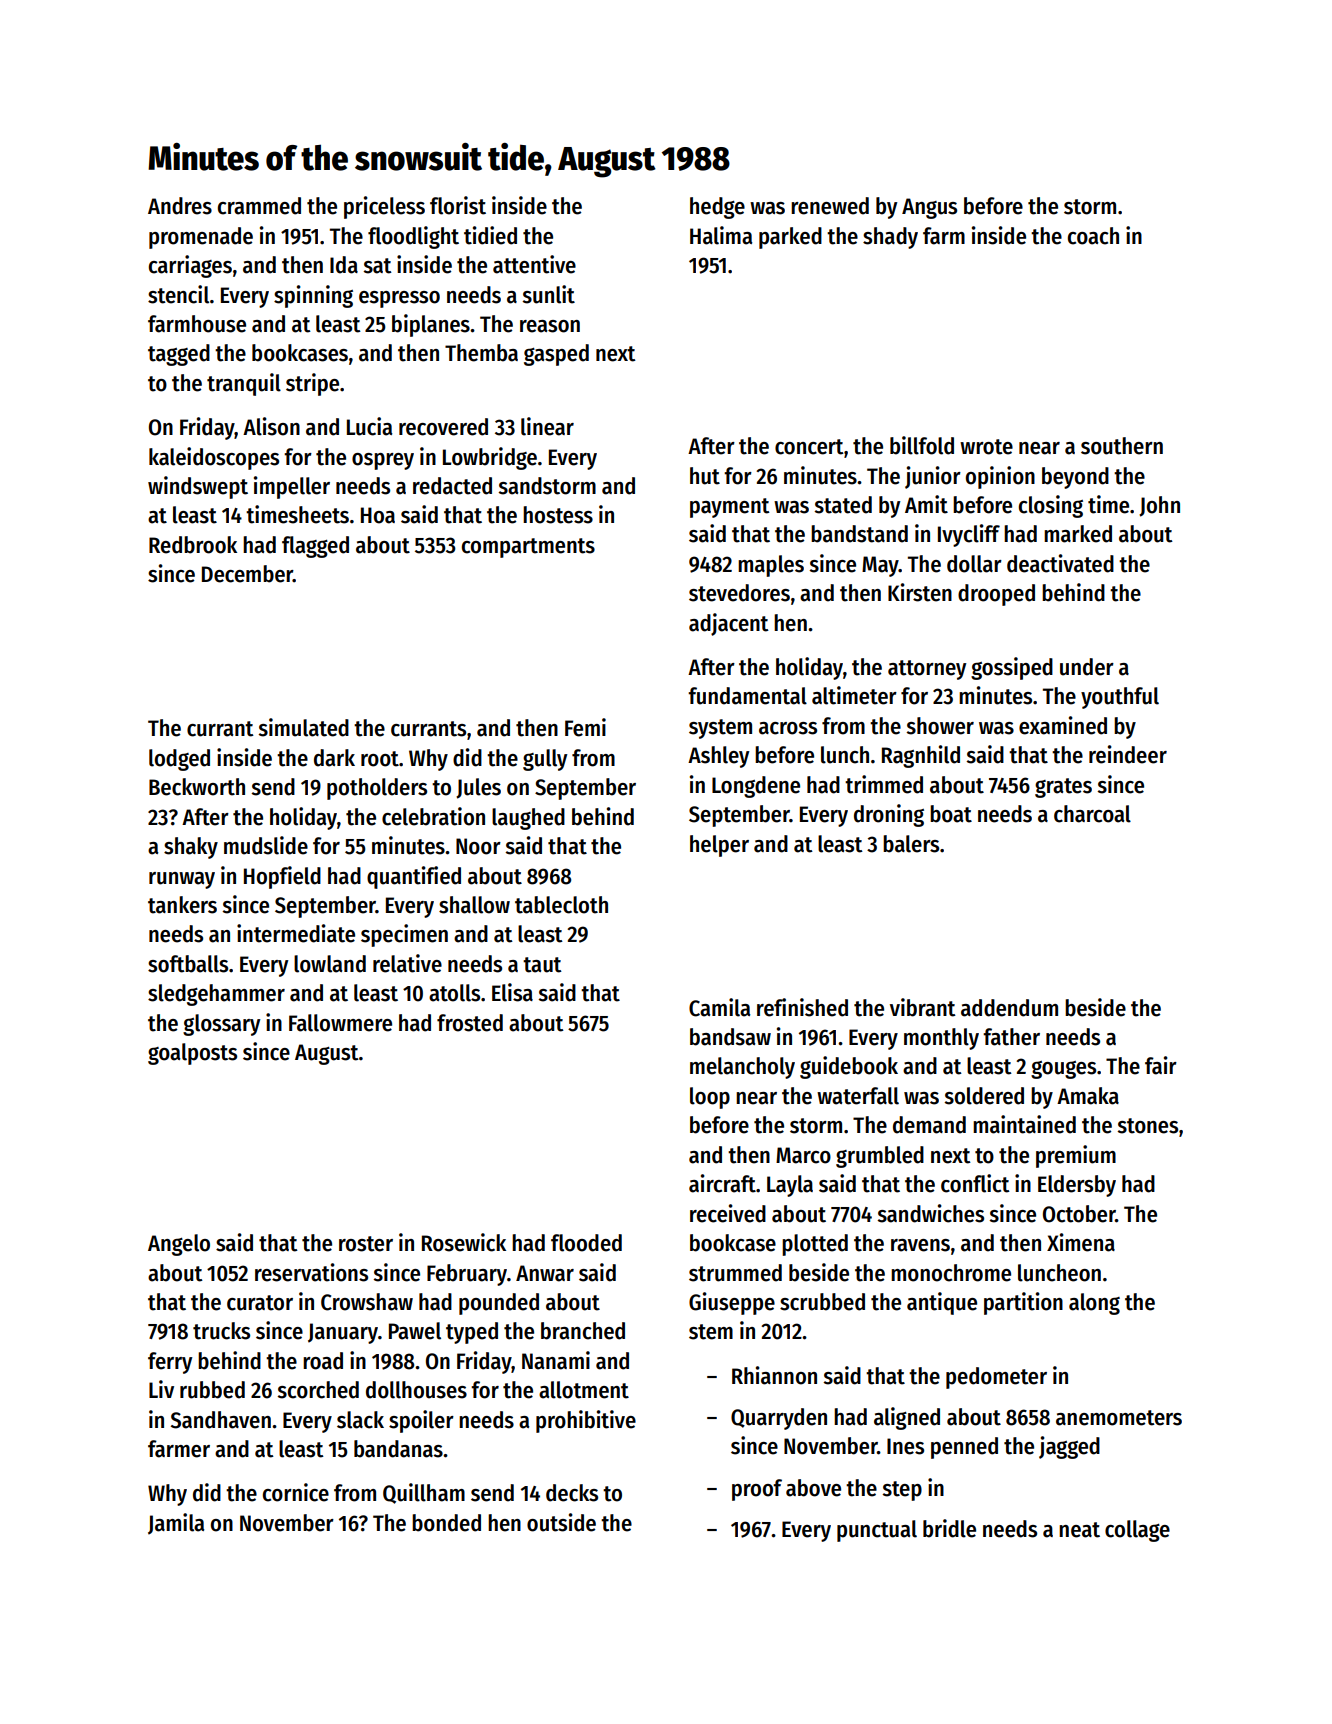 This image has height=1724, width=1332. Describe the element at coordinates (282, 877) in the image. I see `Hopfield` at that location.
